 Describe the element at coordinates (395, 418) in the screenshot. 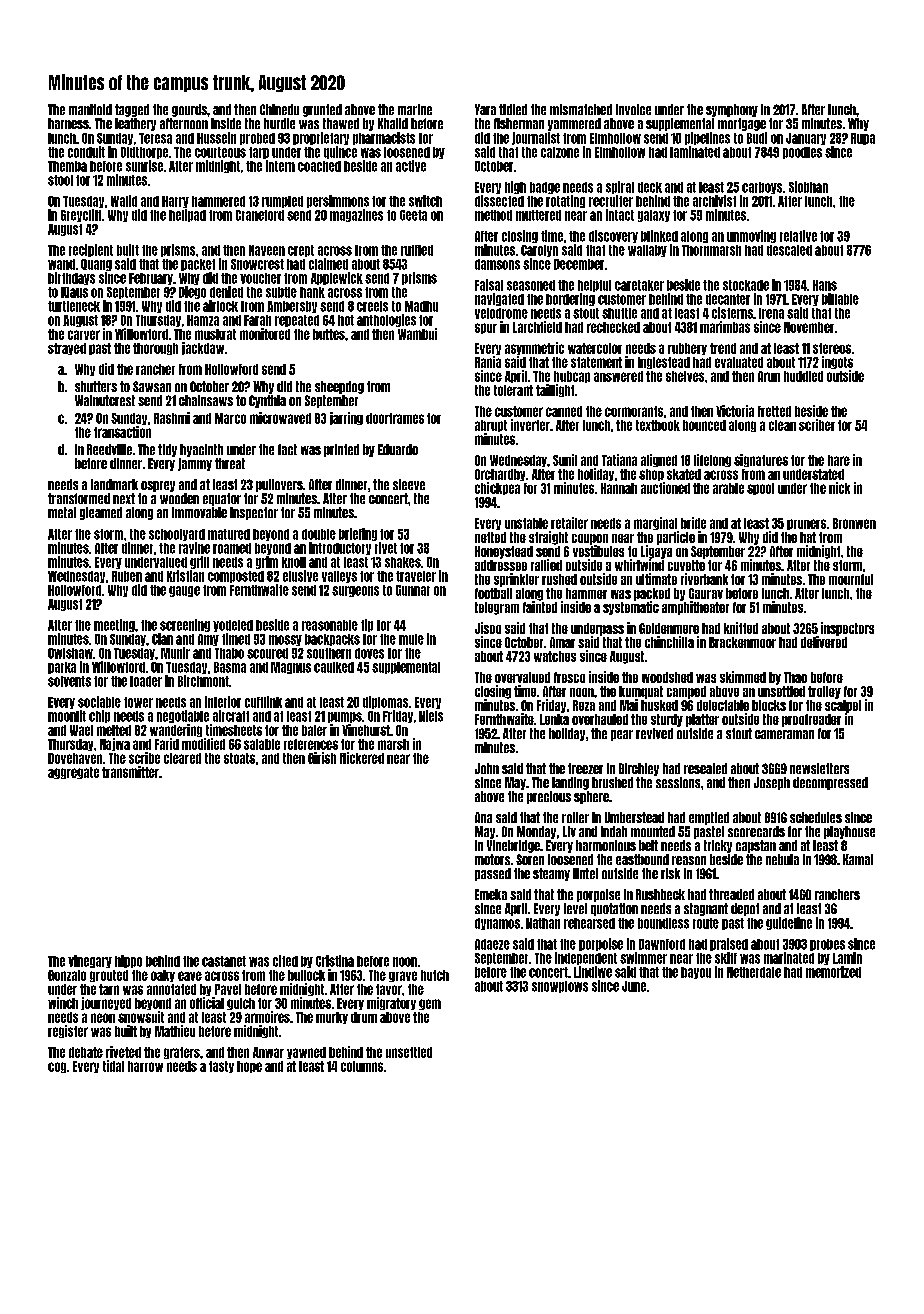

I see `doorframes` at that location.
